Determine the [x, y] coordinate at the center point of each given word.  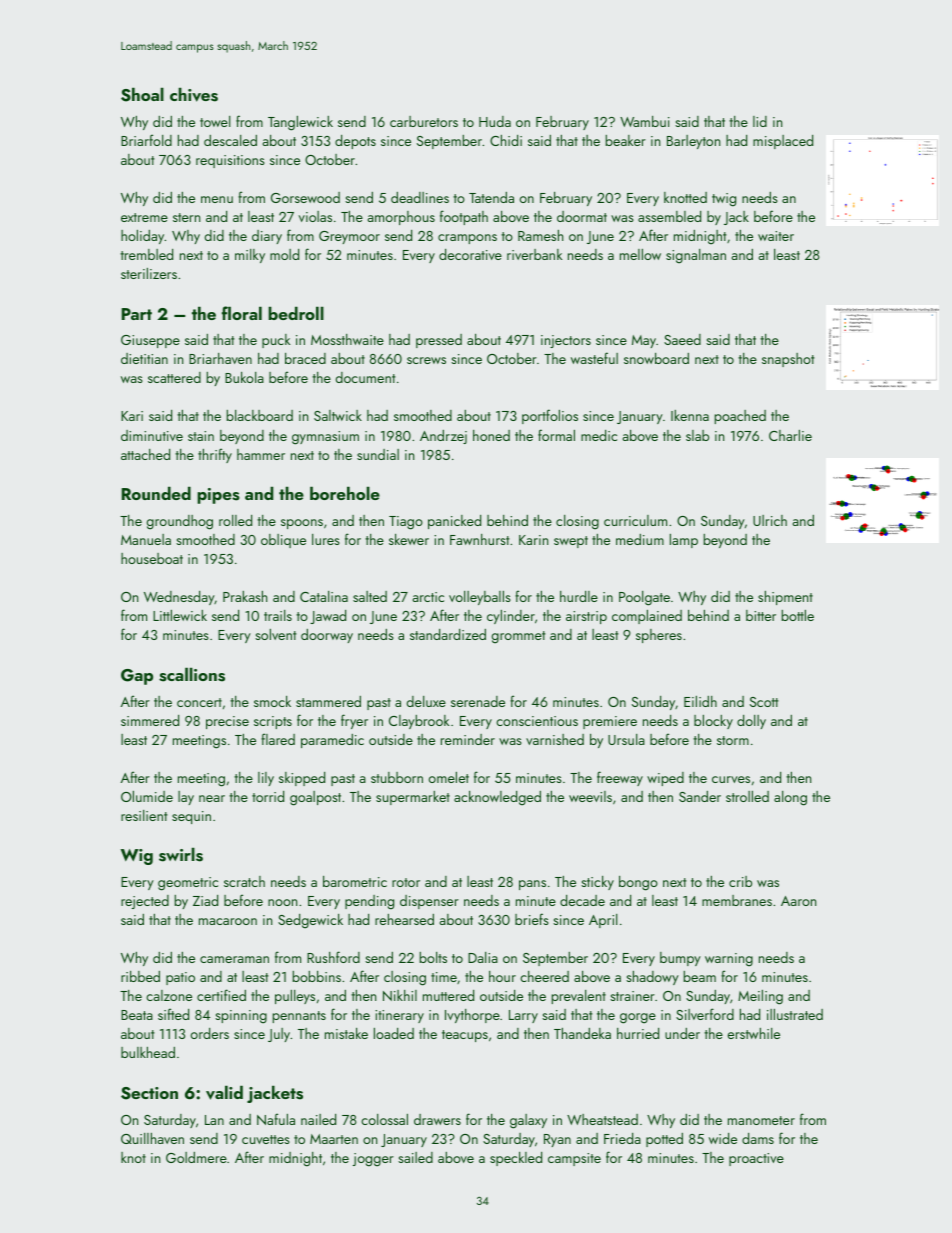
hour [502, 976]
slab [697, 435]
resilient [144, 815]
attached [145, 454]
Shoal [142, 94]
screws [426, 360]
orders [210, 1033]
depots [355, 142]
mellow [640, 254]
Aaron [798, 901]
